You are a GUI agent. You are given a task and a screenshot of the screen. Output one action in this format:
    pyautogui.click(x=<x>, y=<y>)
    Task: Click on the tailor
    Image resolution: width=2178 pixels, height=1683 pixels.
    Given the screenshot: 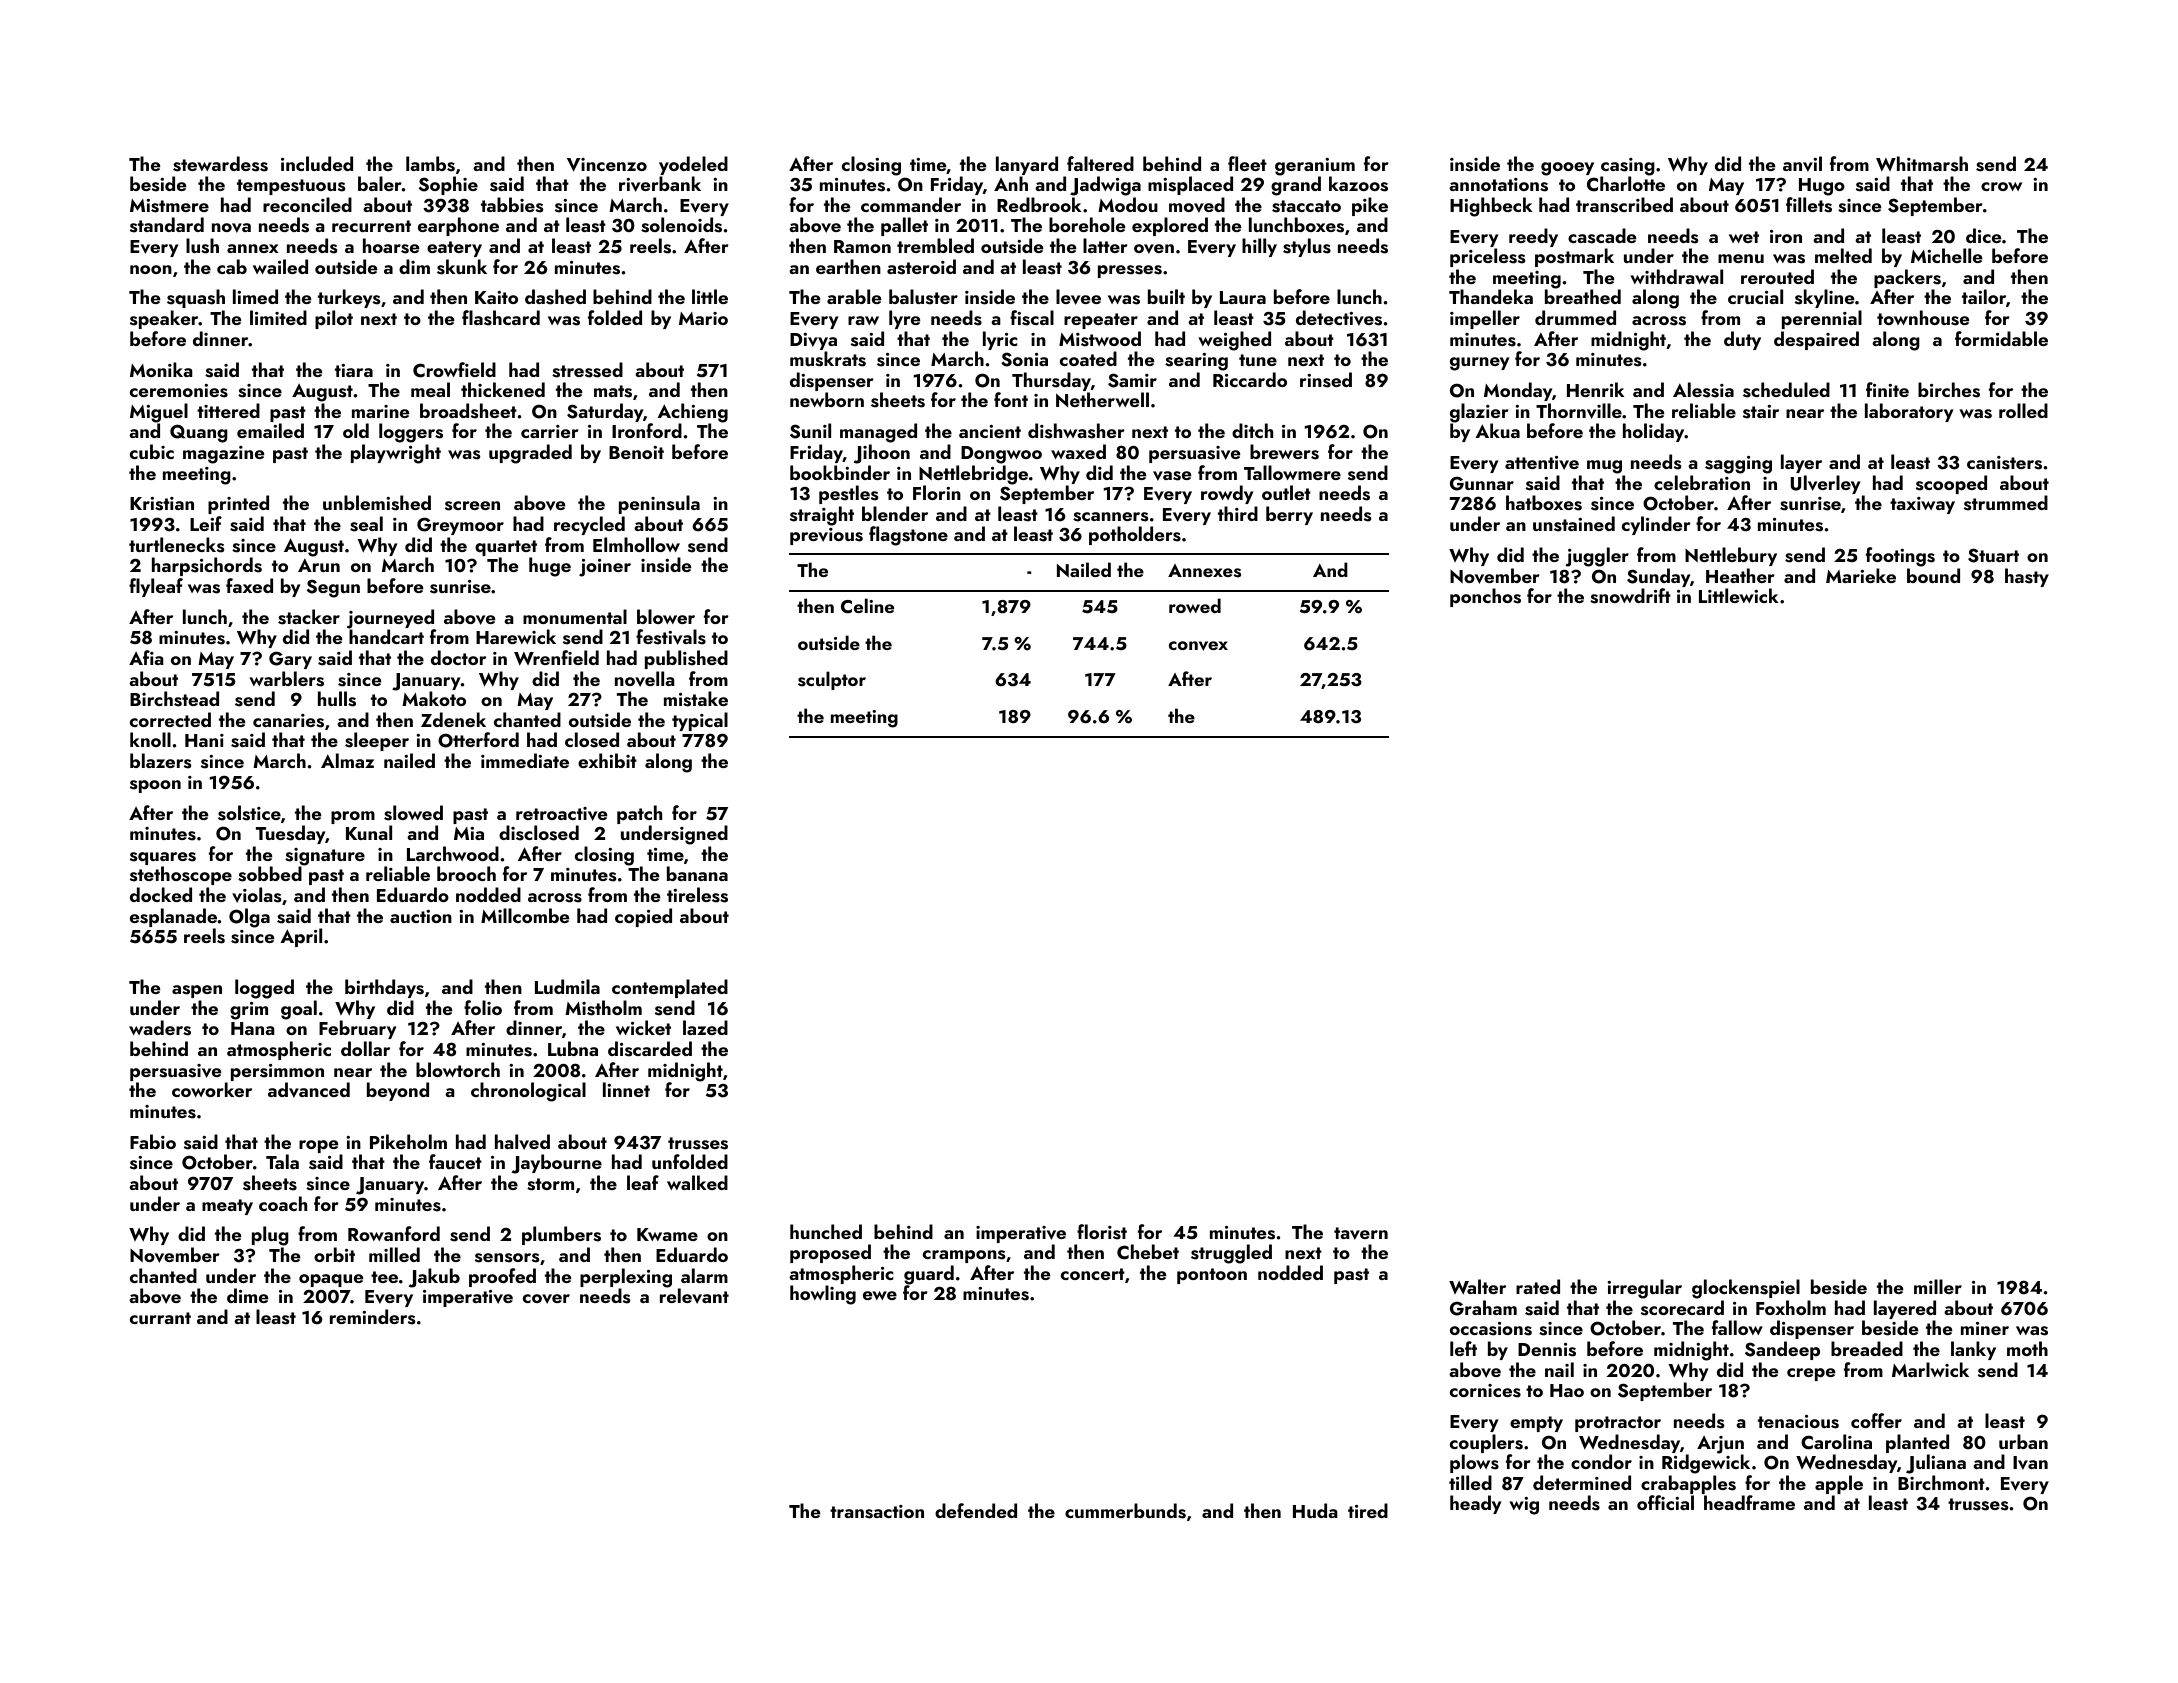 What is the action you would take?
    pyautogui.click(x=1984, y=296)
